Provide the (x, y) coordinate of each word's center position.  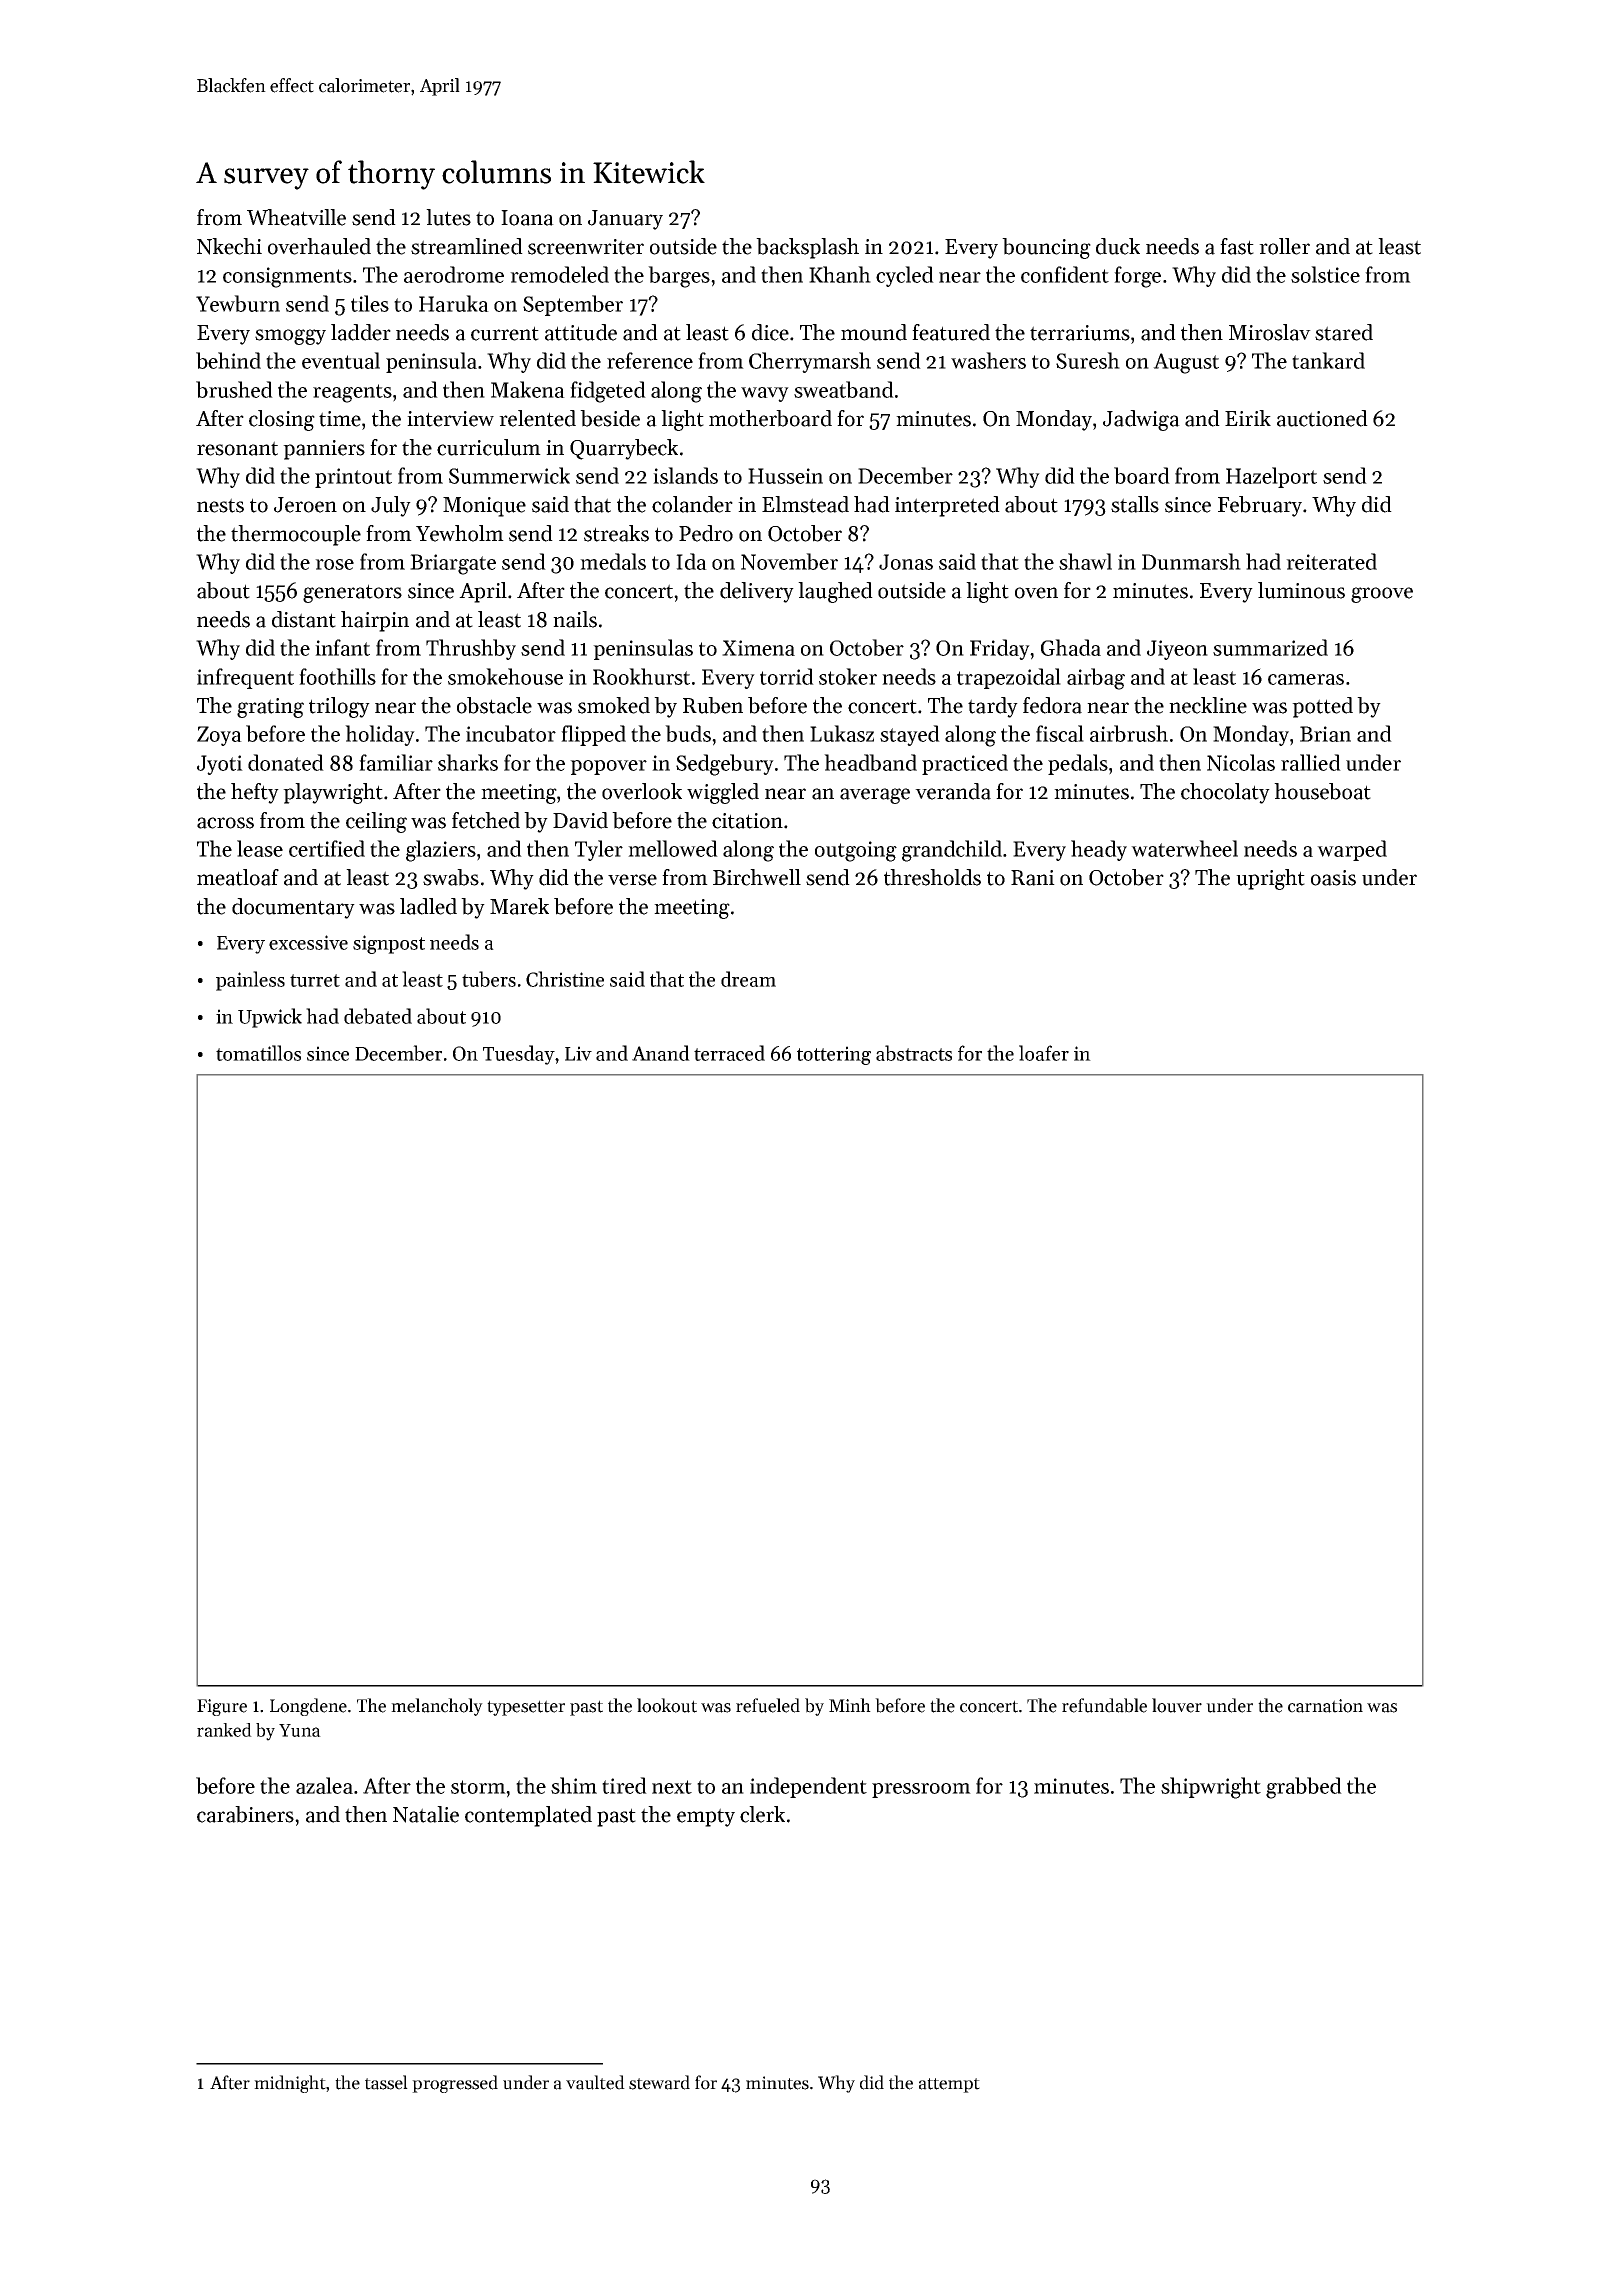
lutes (448, 217)
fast (1237, 246)
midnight (290, 2084)
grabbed (1304, 1788)
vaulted (595, 2082)
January (625, 220)
